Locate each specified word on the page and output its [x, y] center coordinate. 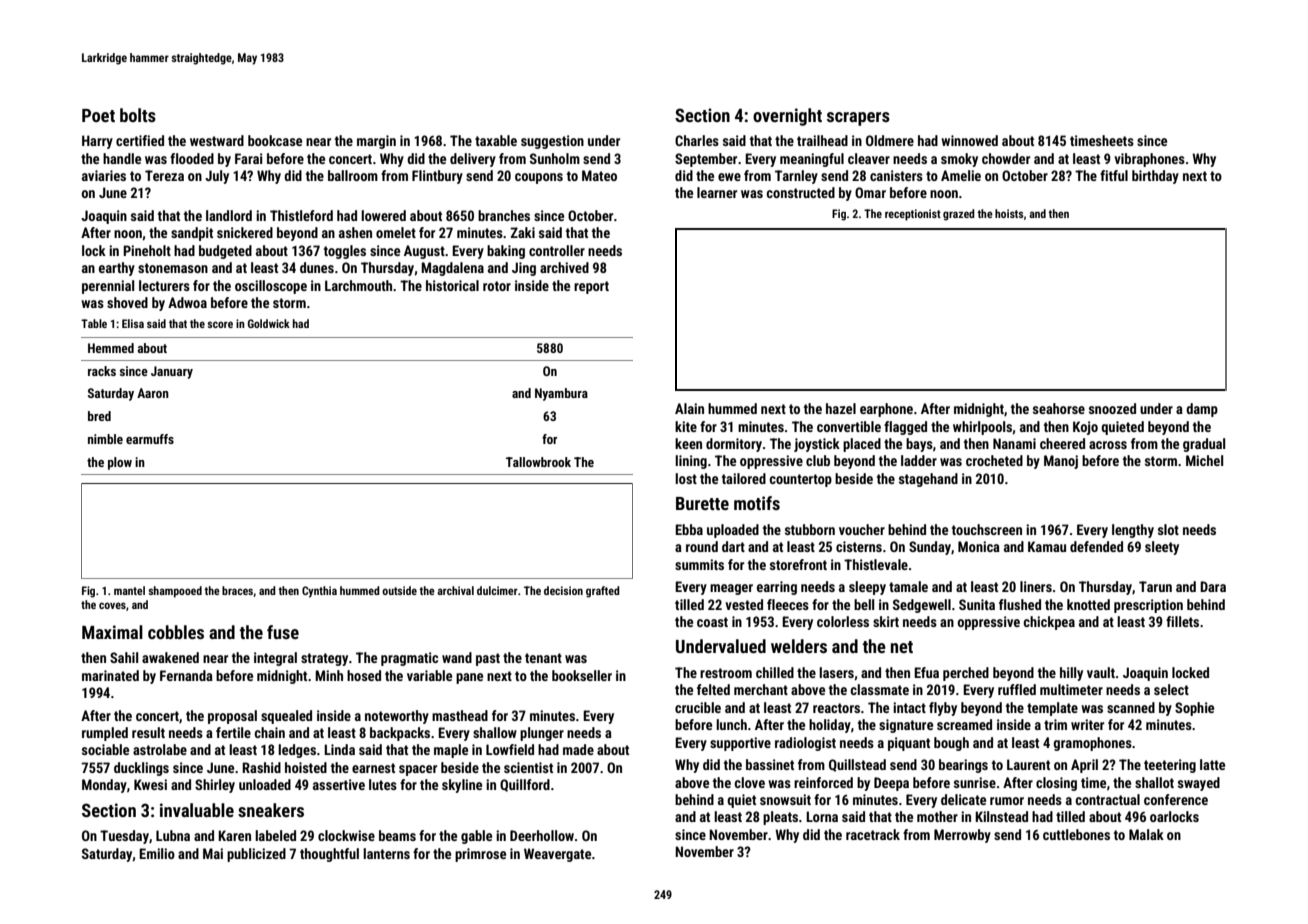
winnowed [969, 140]
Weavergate [557, 855]
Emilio [157, 853]
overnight [787, 117]
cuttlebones [1076, 834]
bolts [138, 115]
